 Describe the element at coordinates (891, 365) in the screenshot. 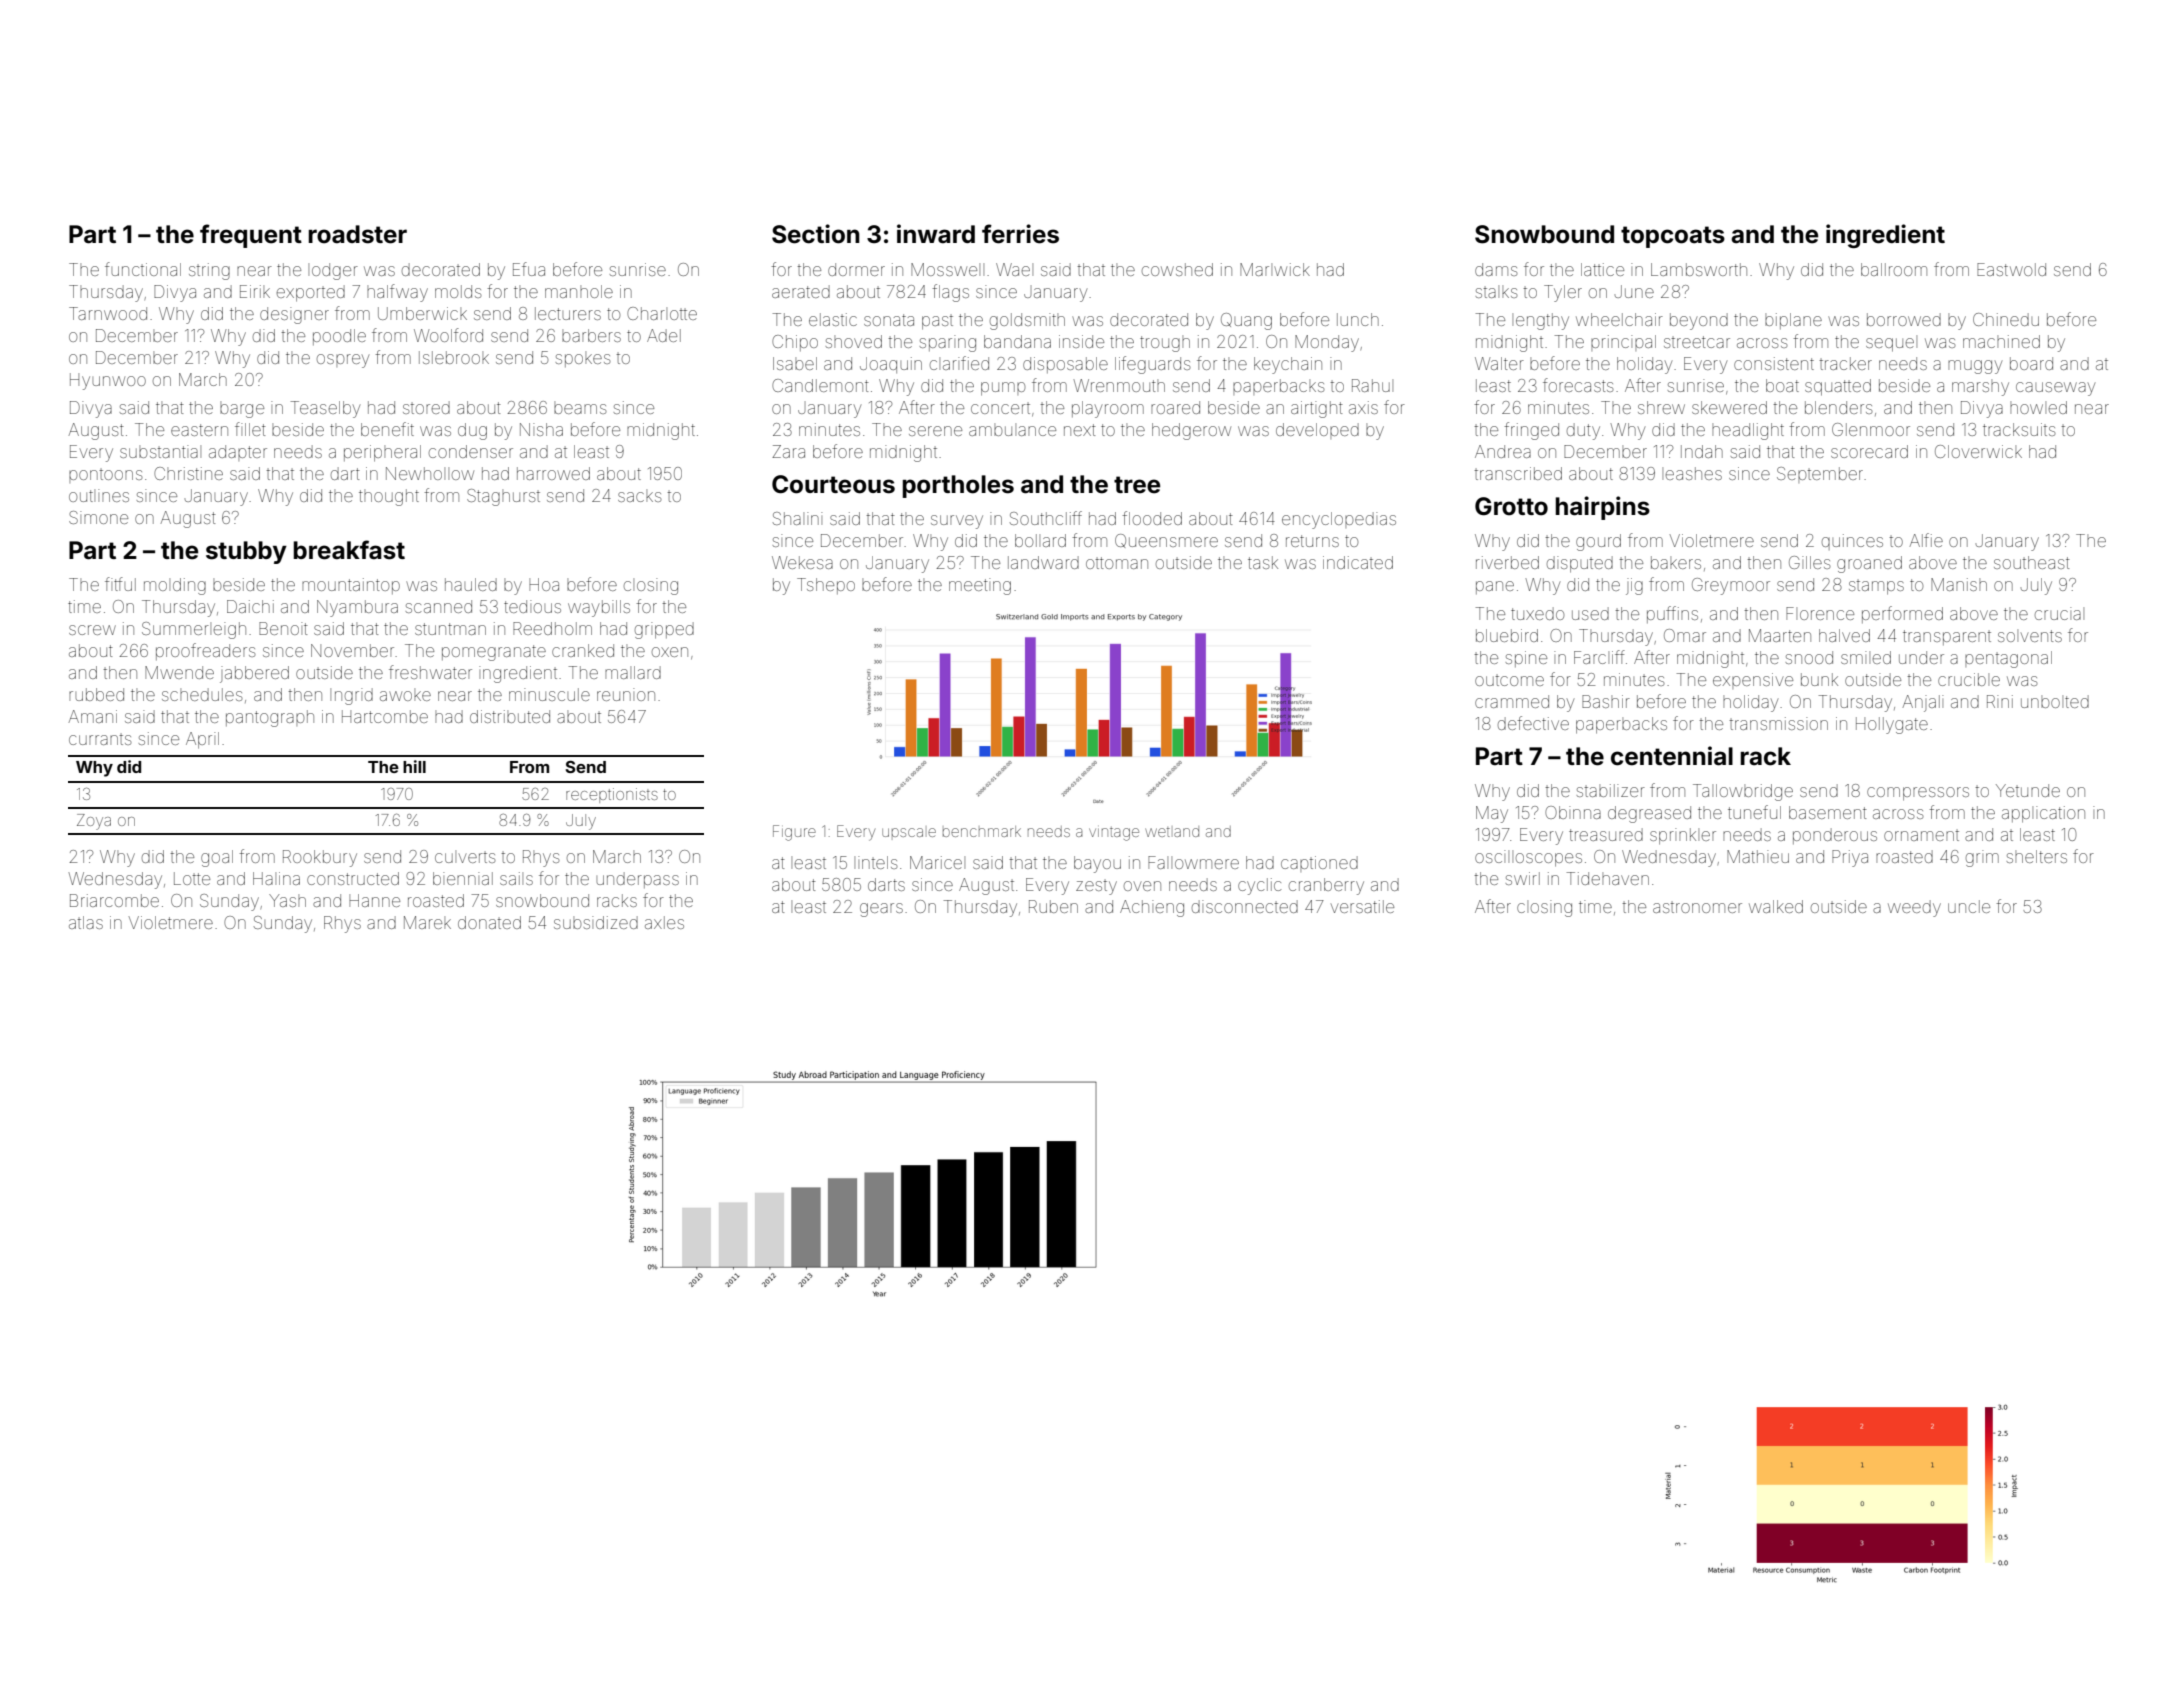

I see `Joaquin` at that location.
